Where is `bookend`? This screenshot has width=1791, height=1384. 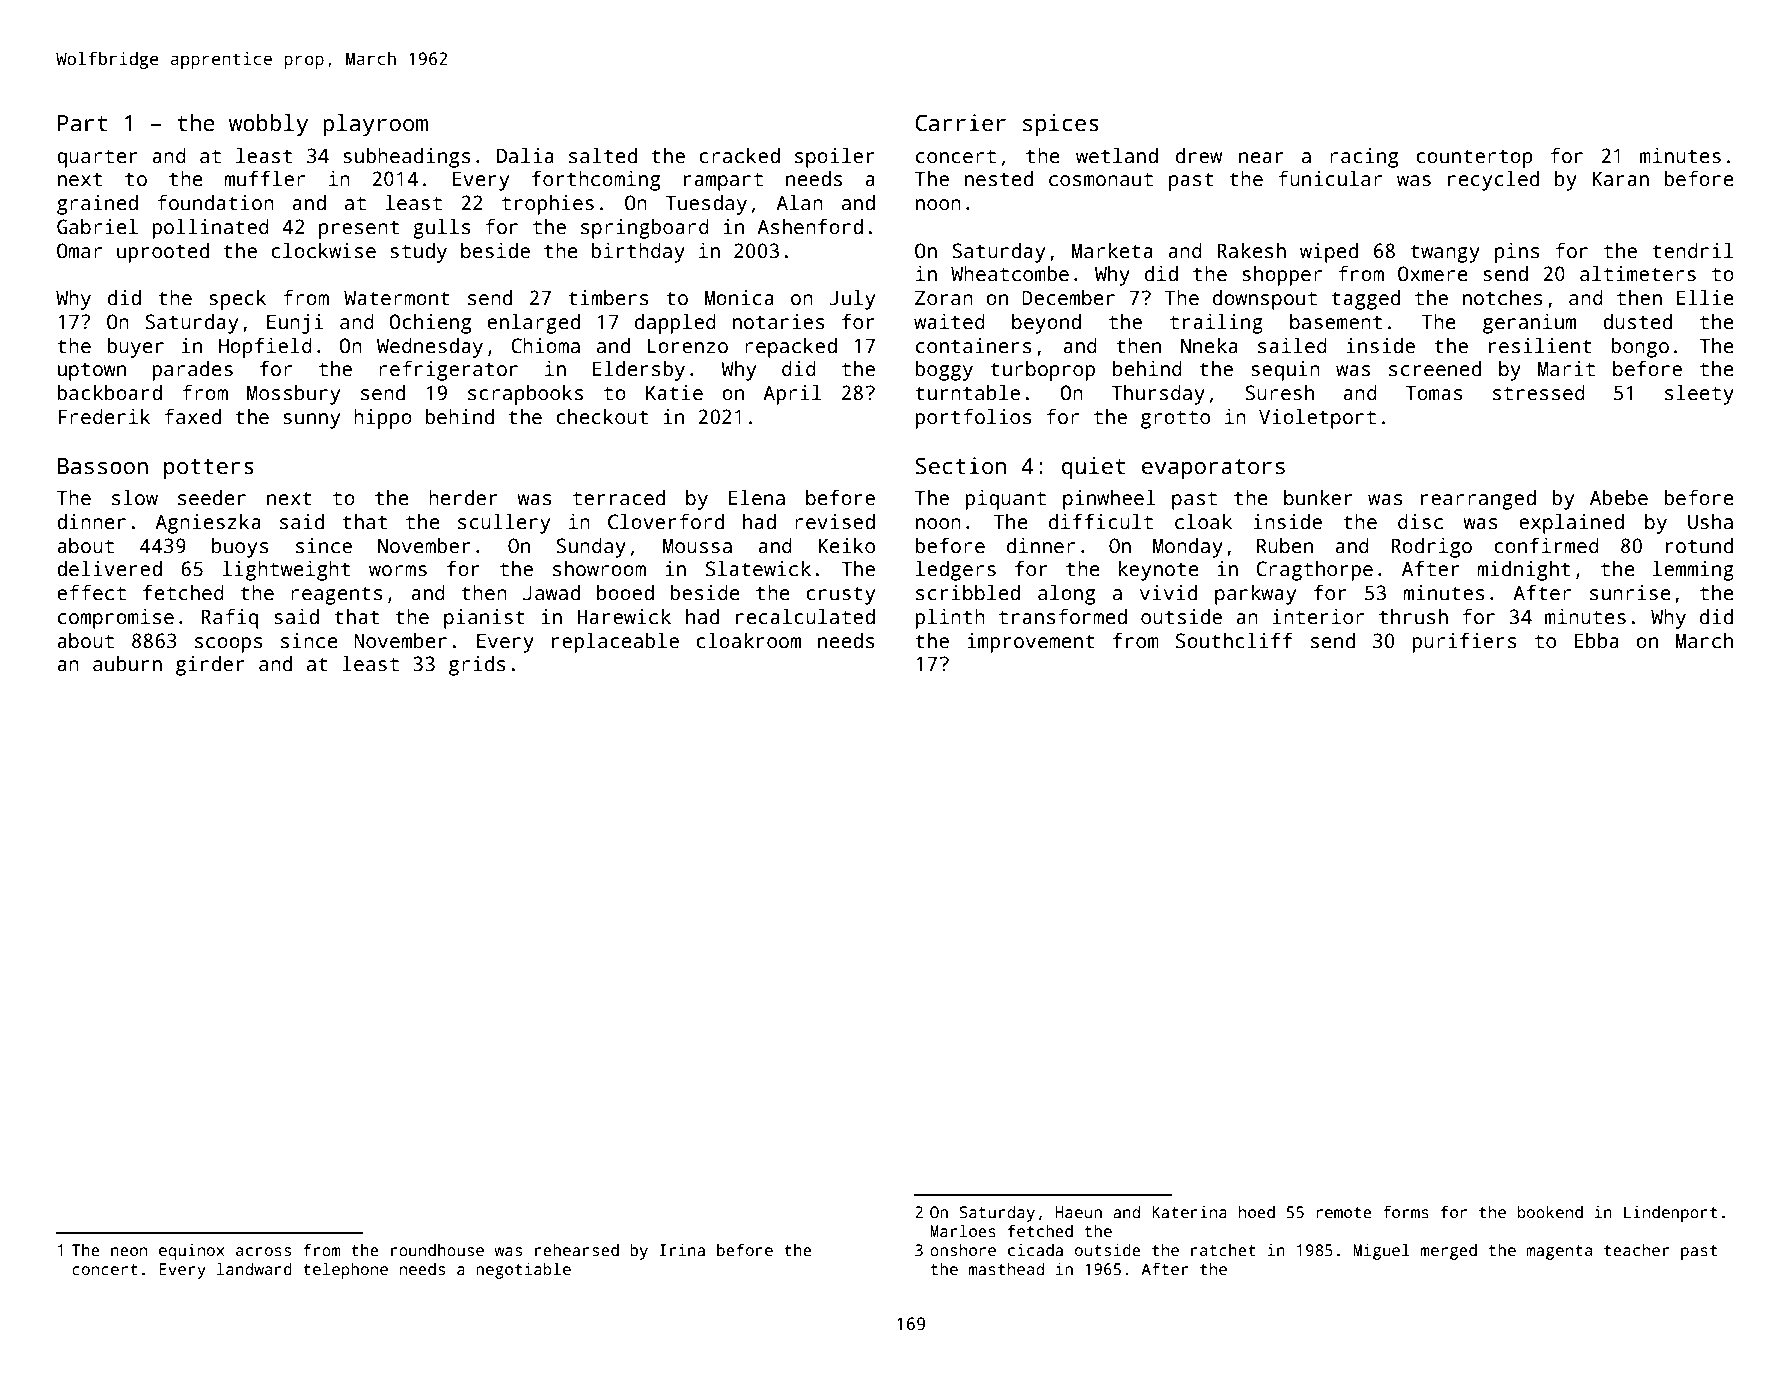 bookend is located at coordinates (1550, 1211).
